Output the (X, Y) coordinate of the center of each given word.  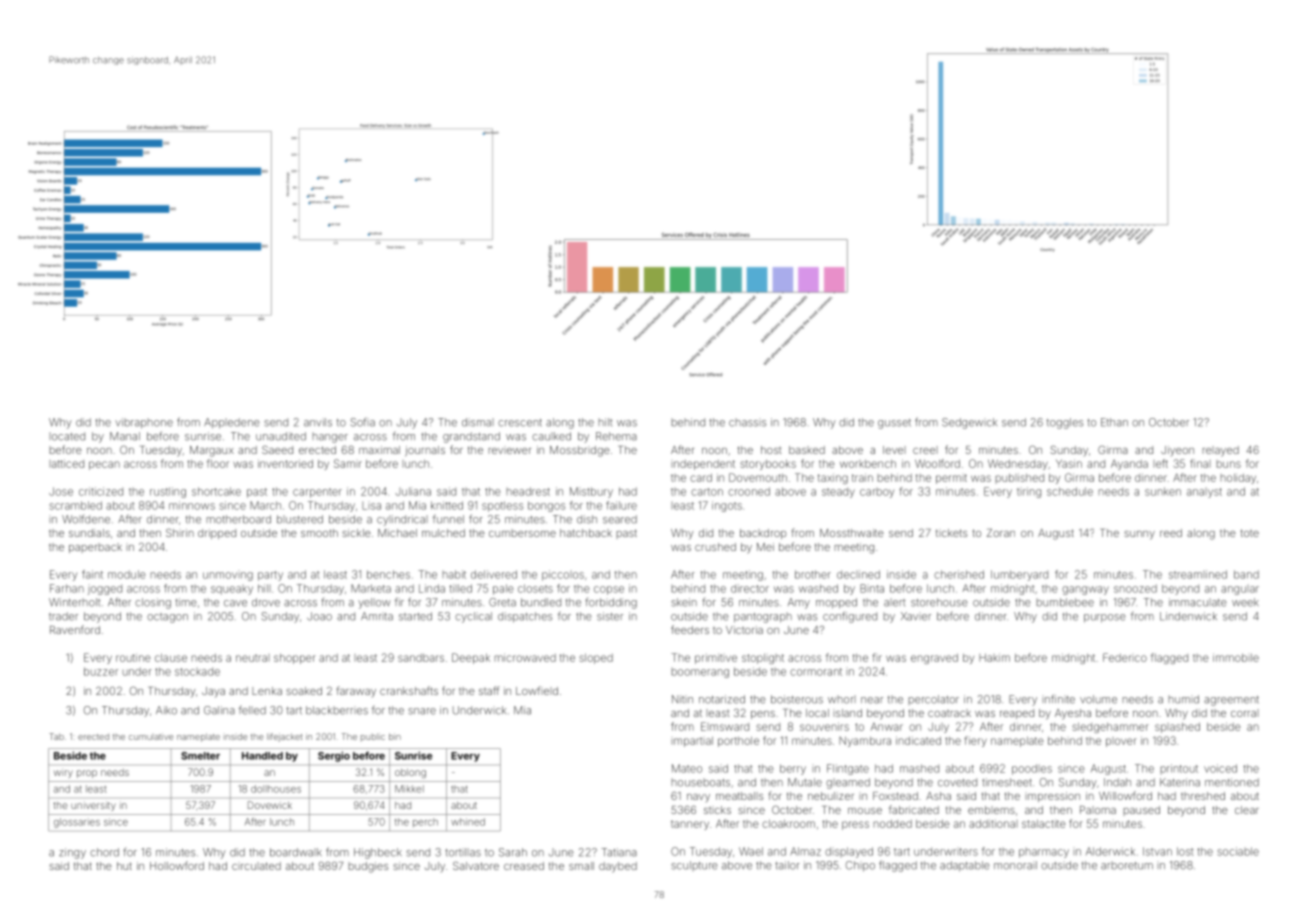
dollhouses (276, 789)
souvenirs (824, 726)
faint (92, 574)
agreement (1231, 701)
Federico (1125, 657)
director (750, 588)
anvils (318, 422)
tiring (1029, 492)
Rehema (616, 436)
